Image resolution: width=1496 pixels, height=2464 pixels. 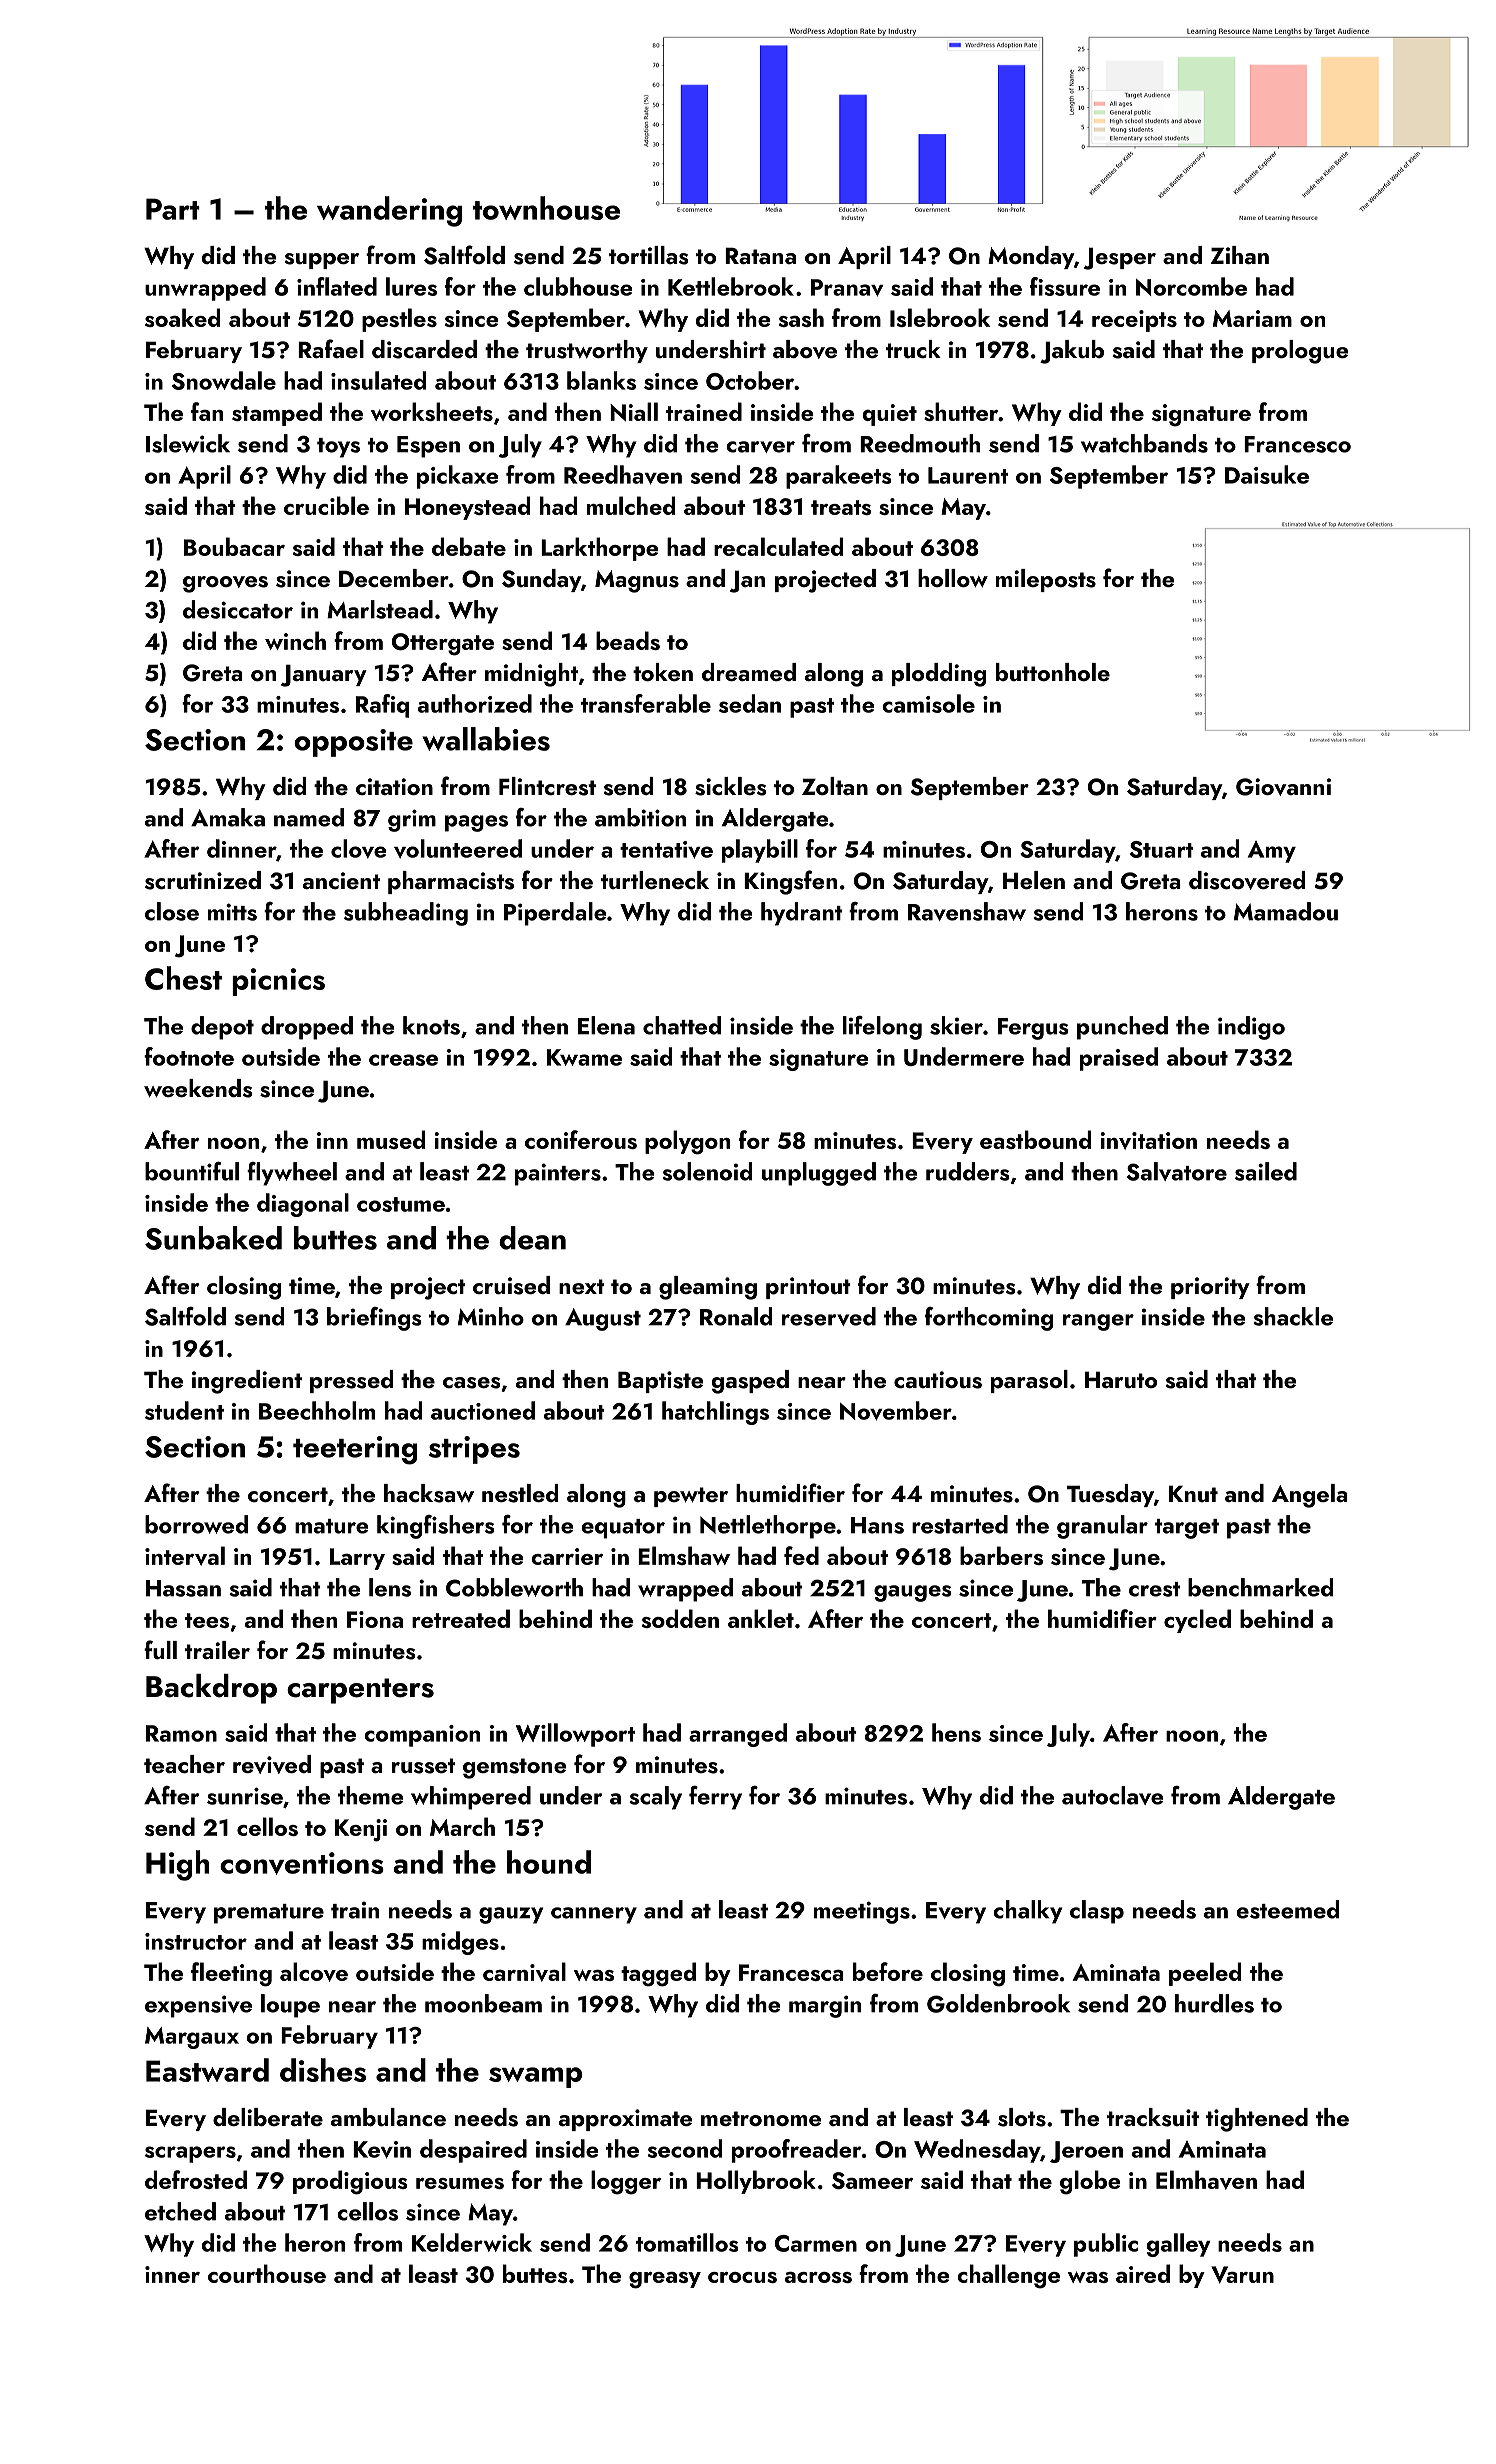 I want to click on cautious, so click(x=938, y=1380).
